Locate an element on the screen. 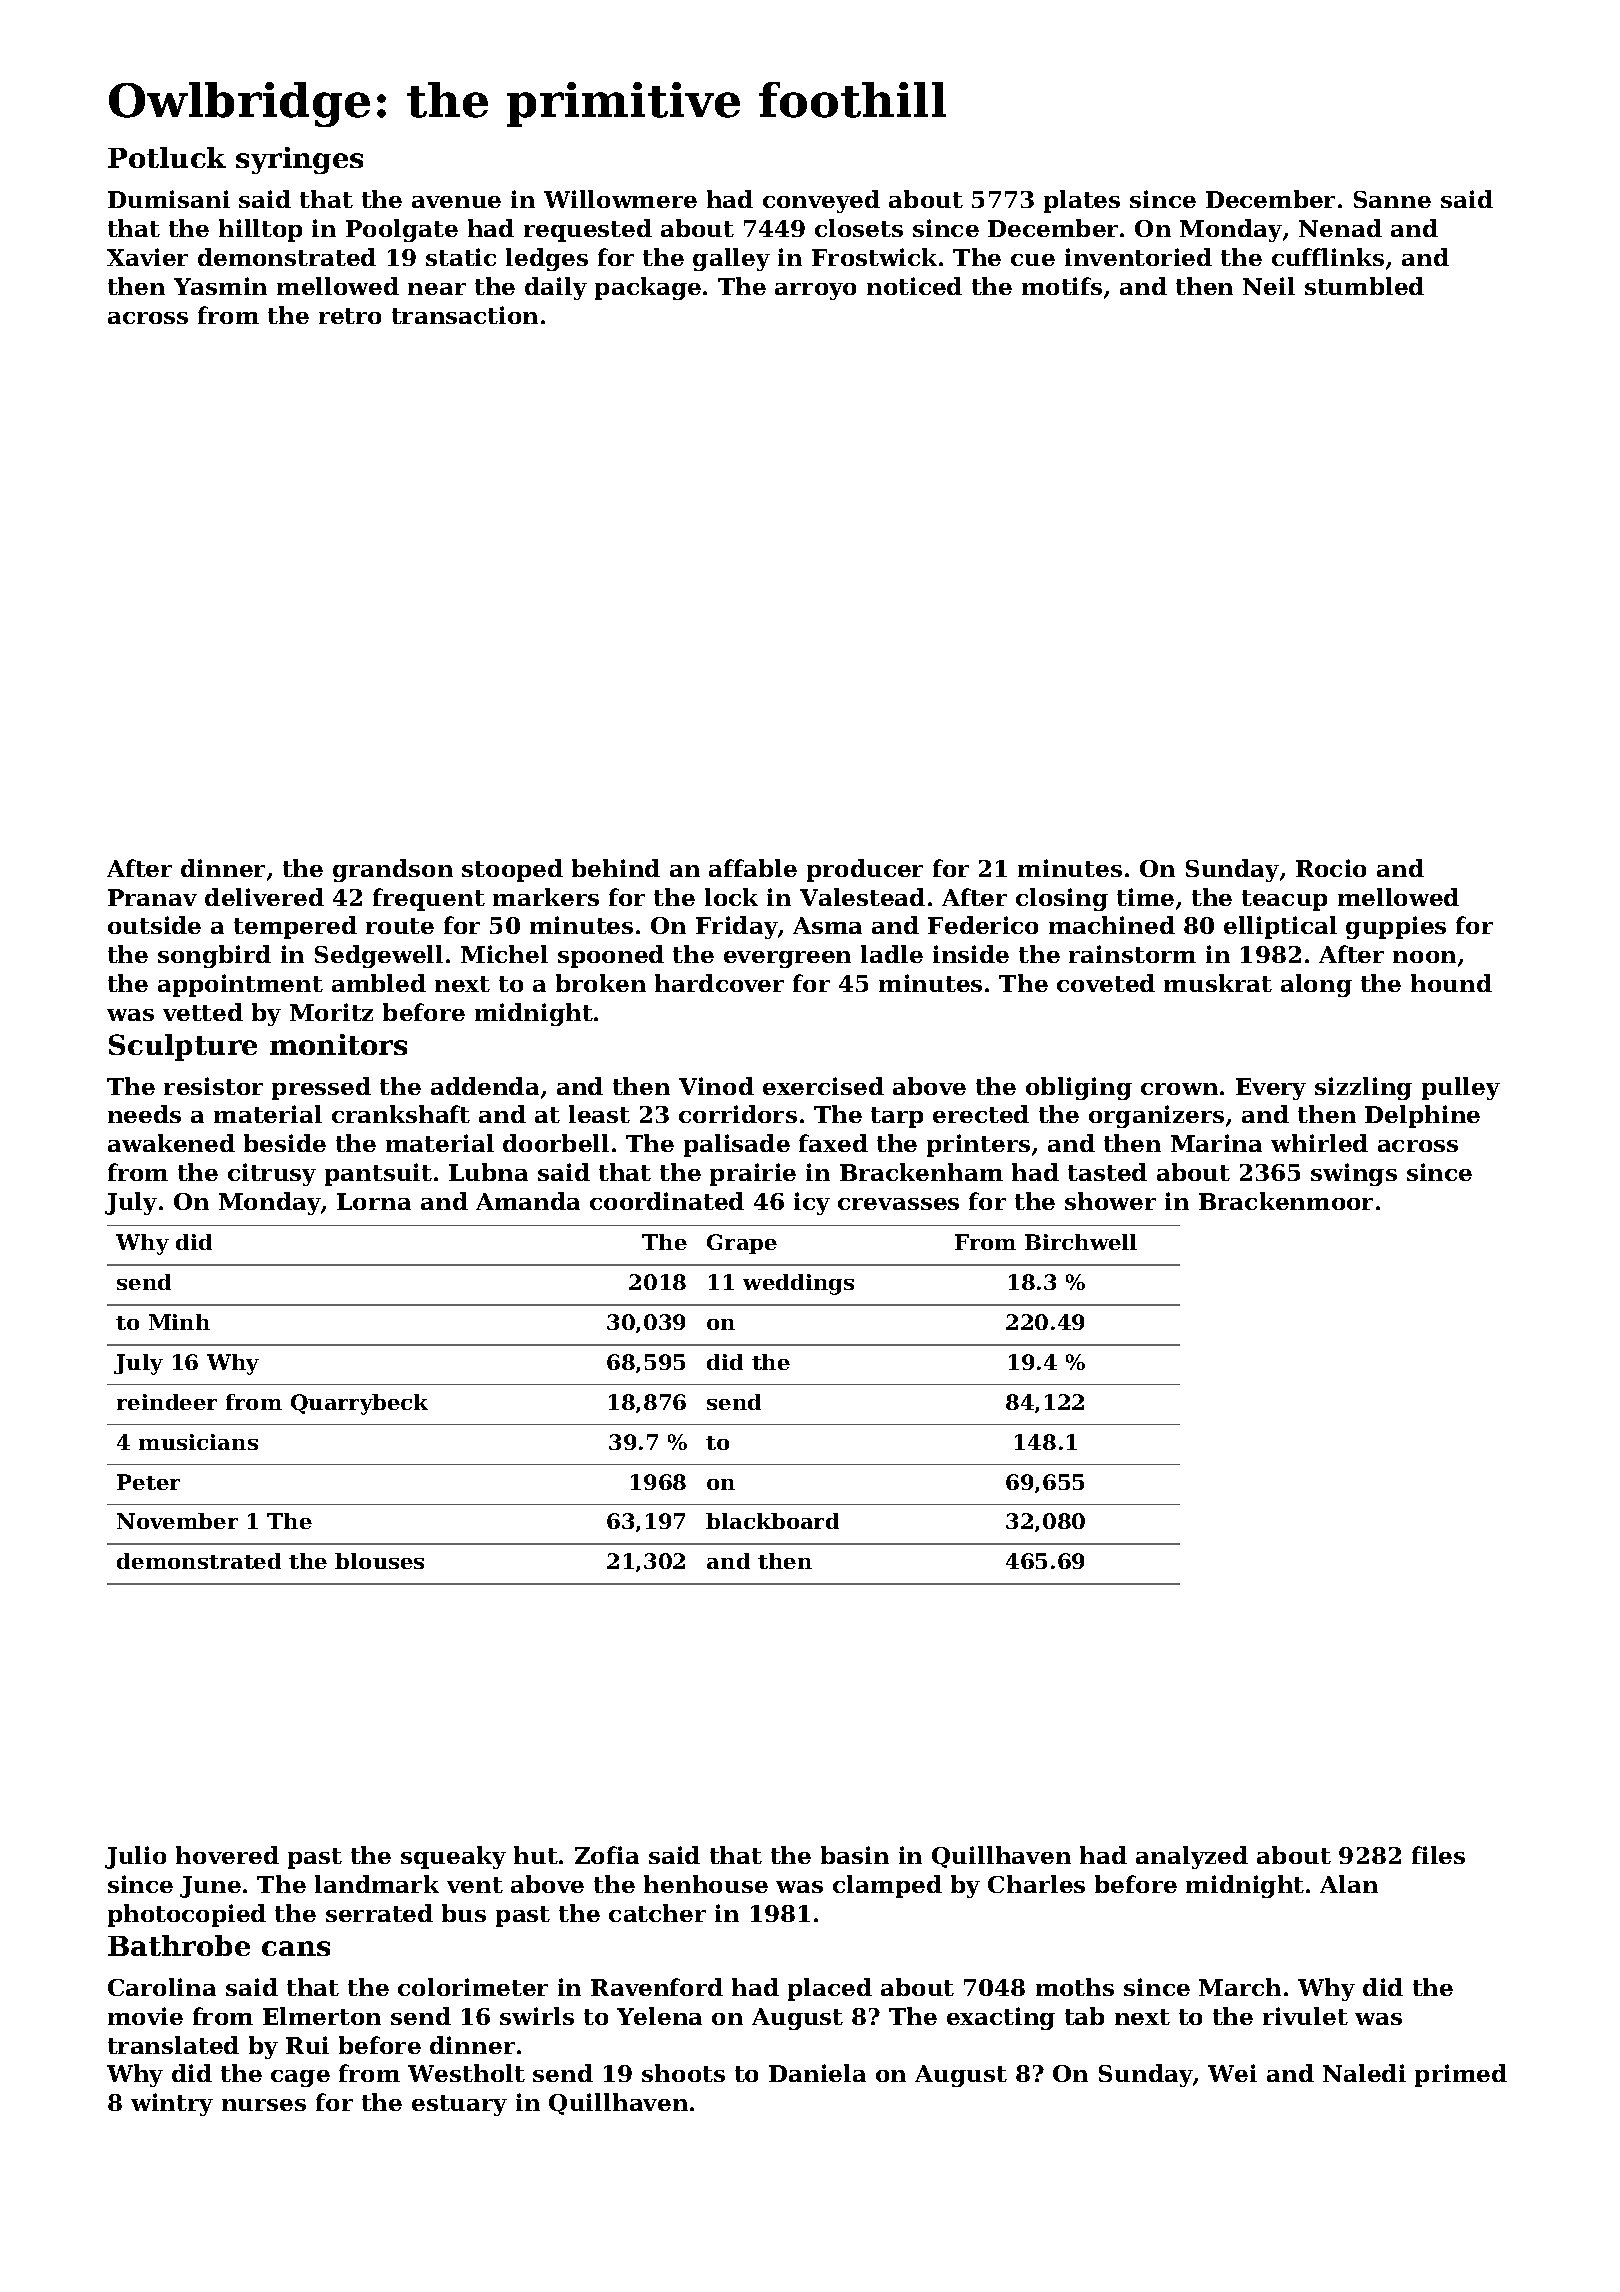  Sculpture is located at coordinates (183, 1047).
